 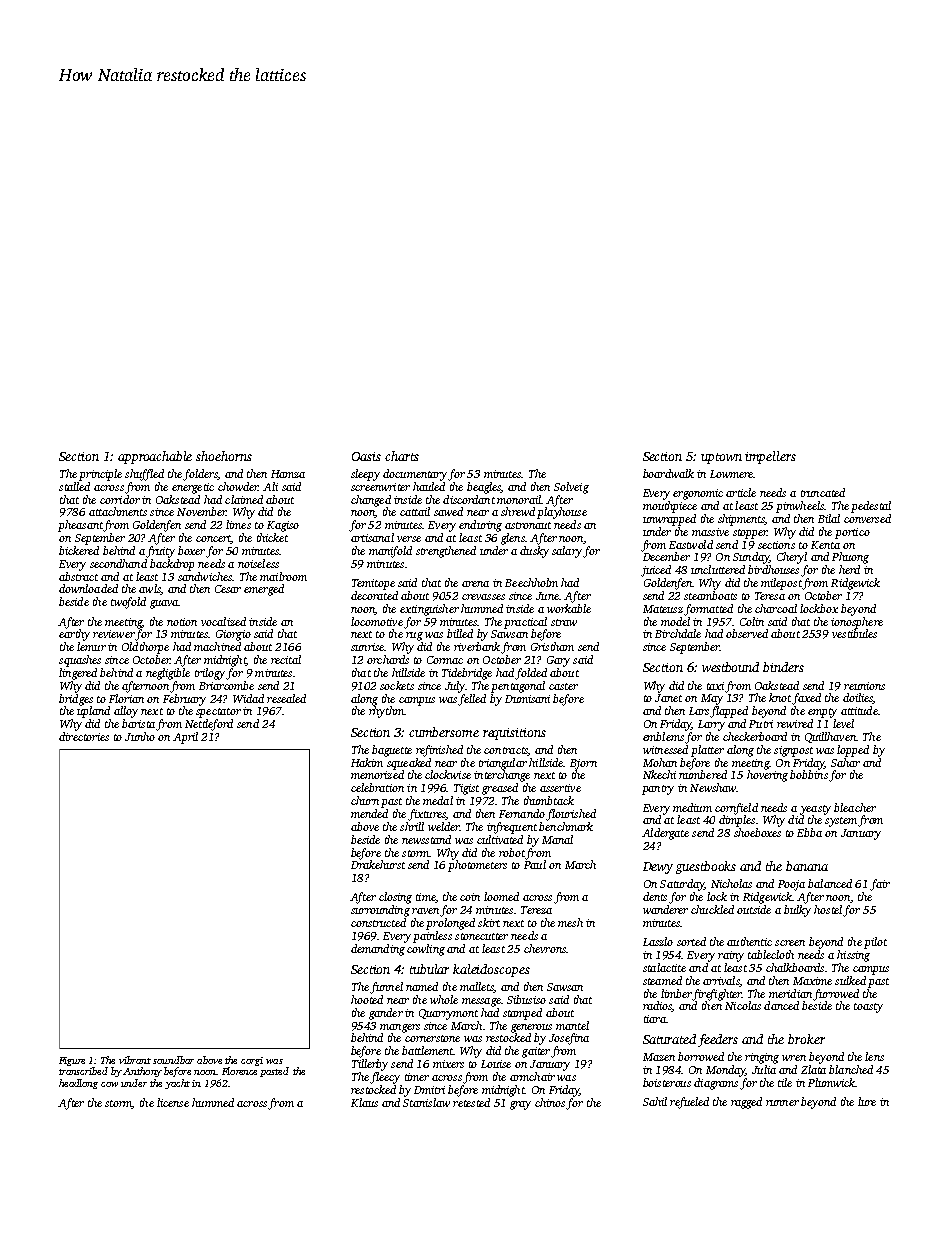 What do you see at coordinates (828, 909) in the screenshot?
I see `hostel` at bounding box center [828, 909].
